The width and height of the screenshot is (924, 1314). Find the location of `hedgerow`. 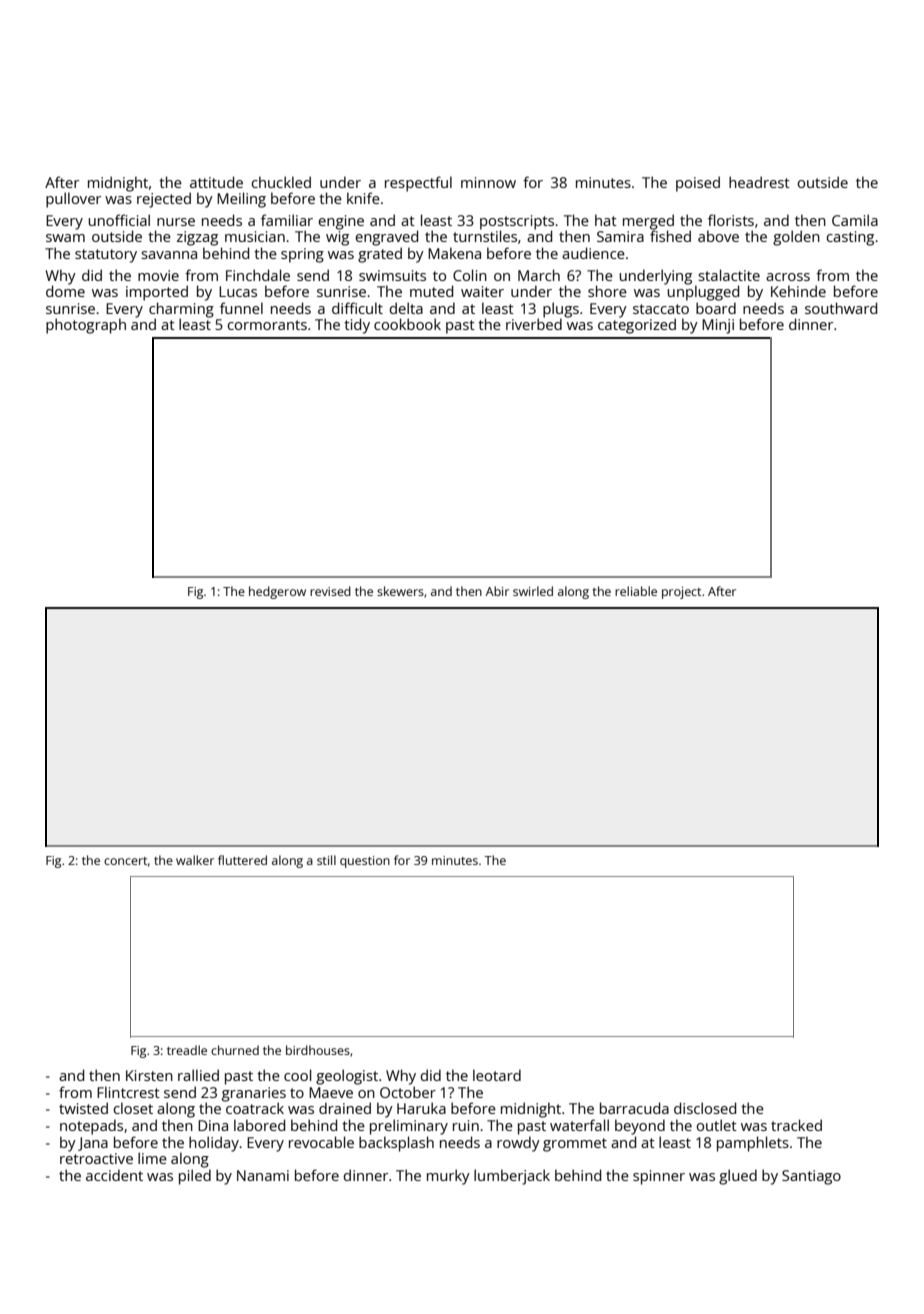

hedgerow is located at coordinates (277, 592).
